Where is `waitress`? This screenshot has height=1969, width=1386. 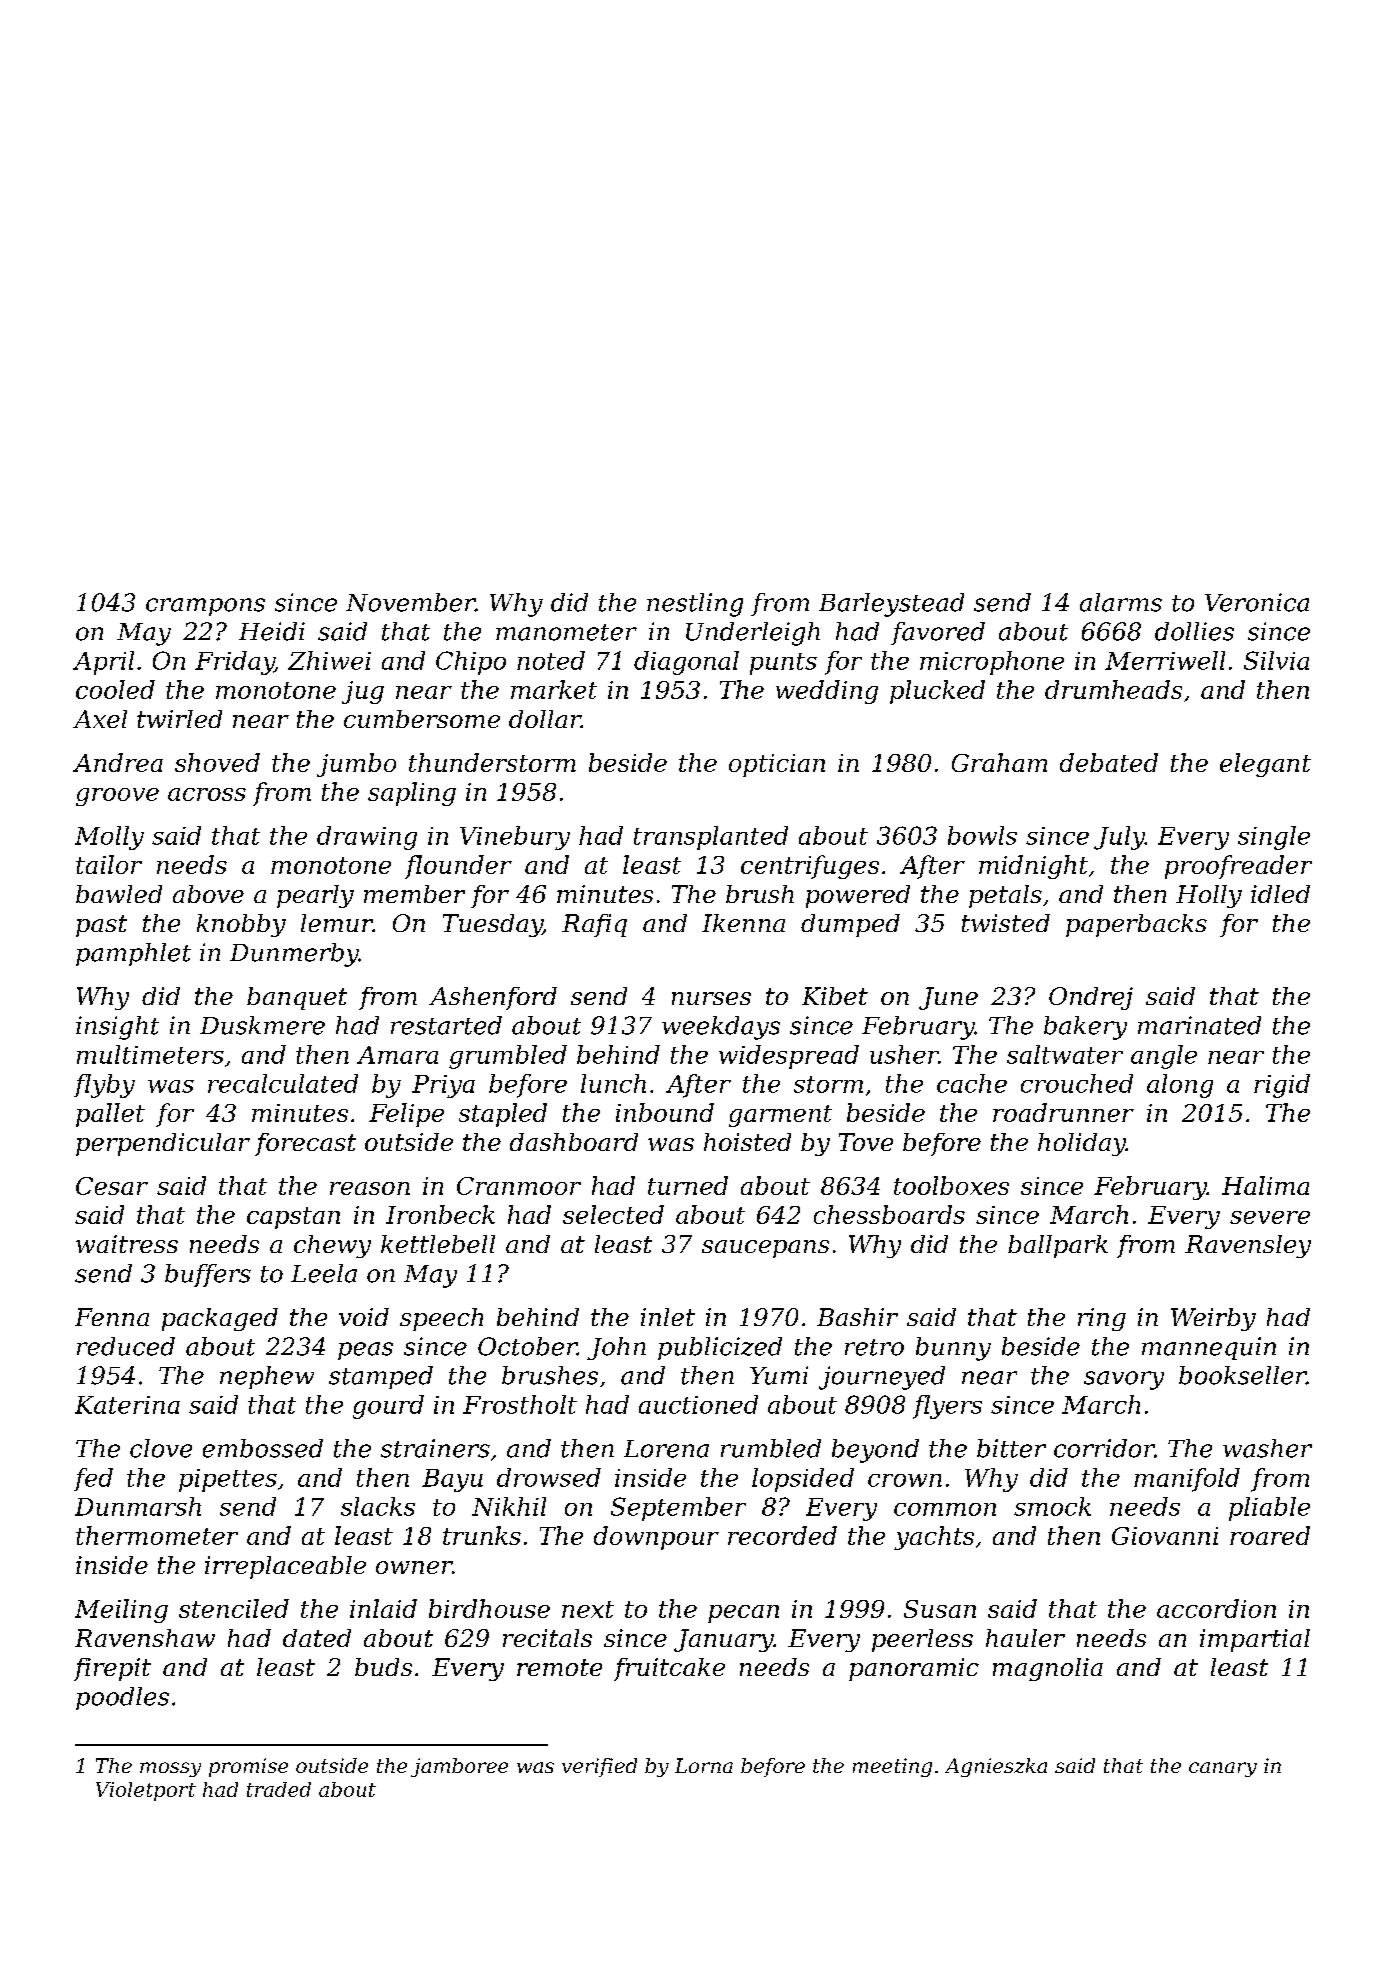
waitress is located at coordinates (127, 1244).
